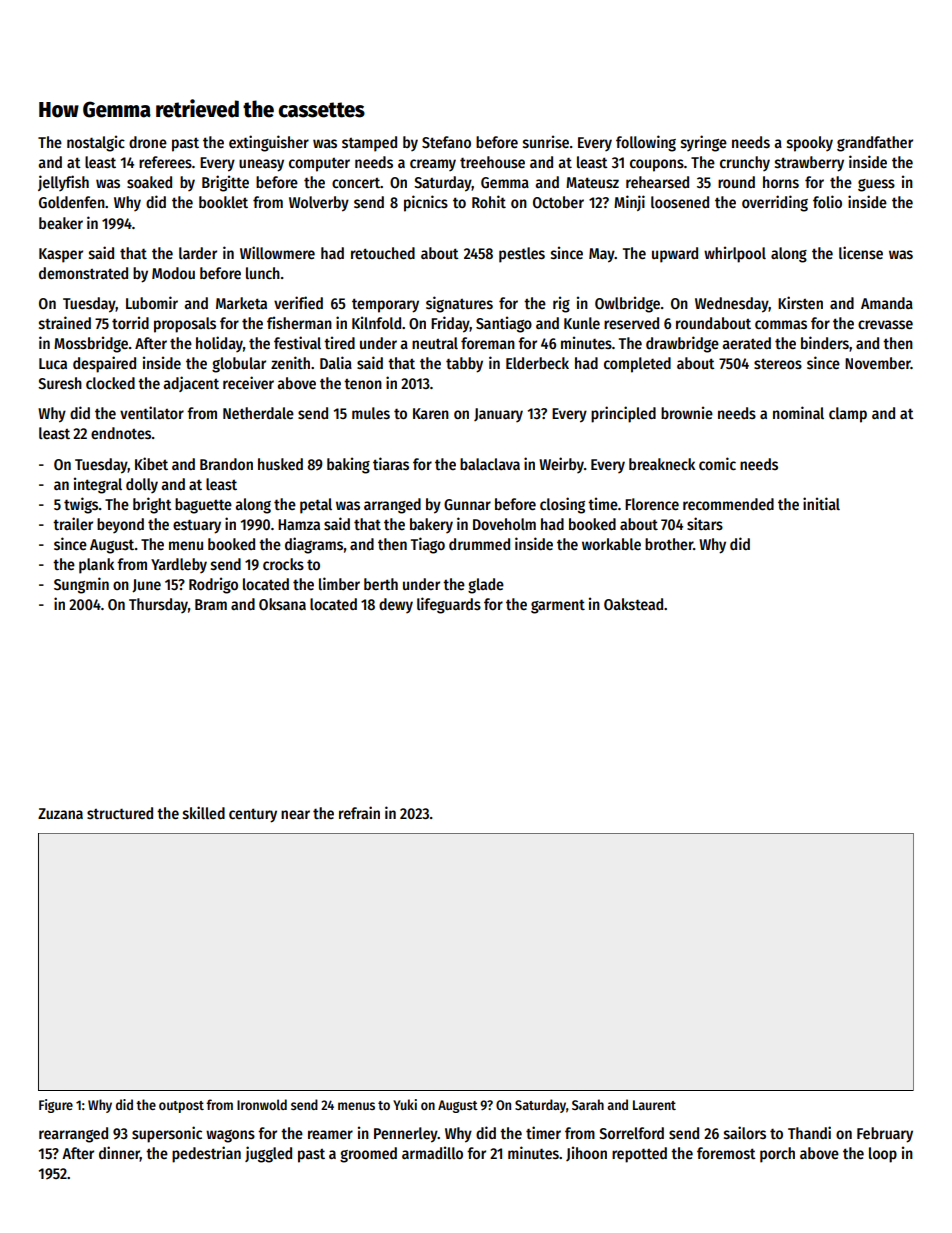  What do you see at coordinates (810, 144) in the screenshot?
I see `spooky` at bounding box center [810, 144].
